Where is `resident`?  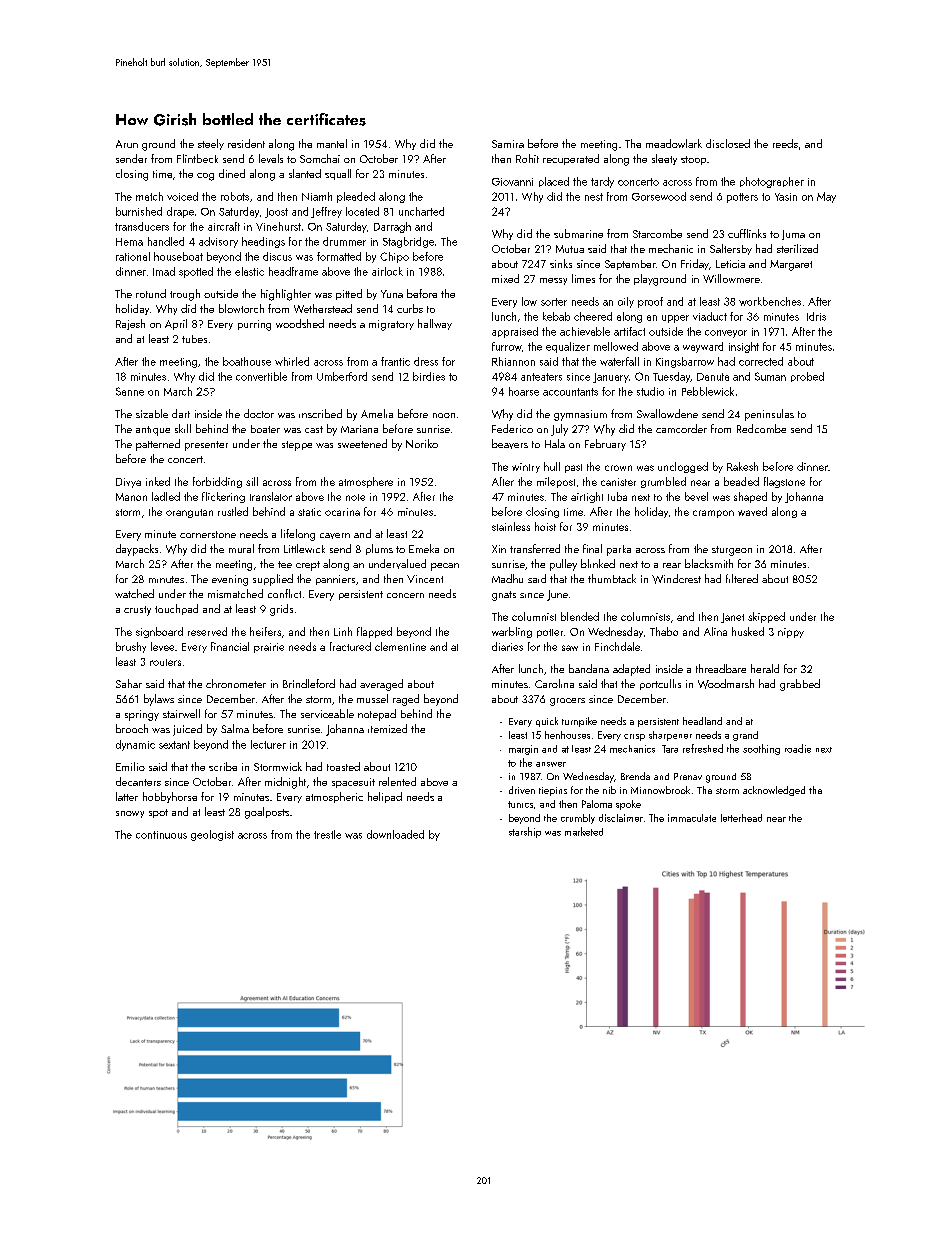 resident is located at coordinates (246, 143).
